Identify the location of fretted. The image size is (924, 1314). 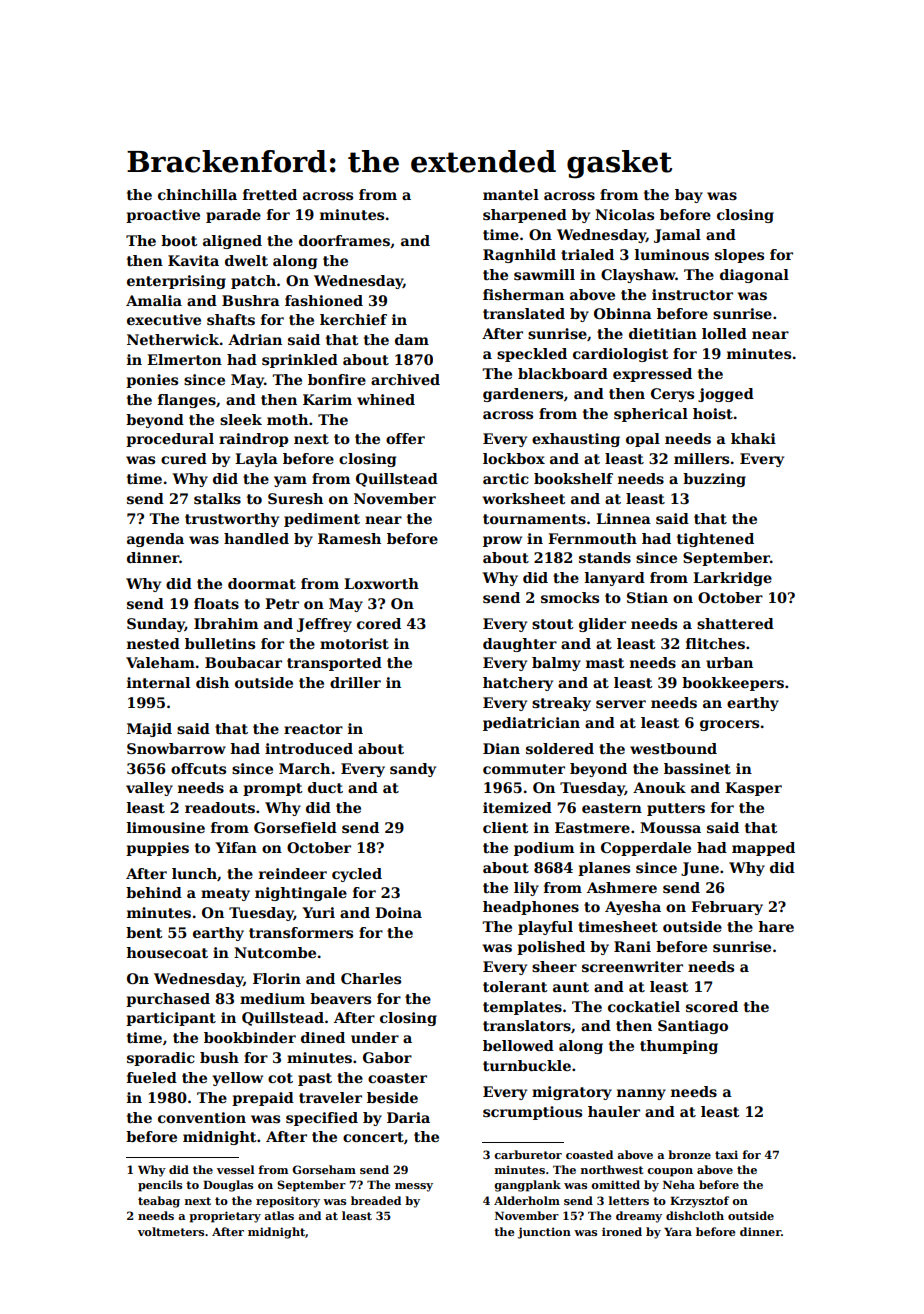
(270, 194).
